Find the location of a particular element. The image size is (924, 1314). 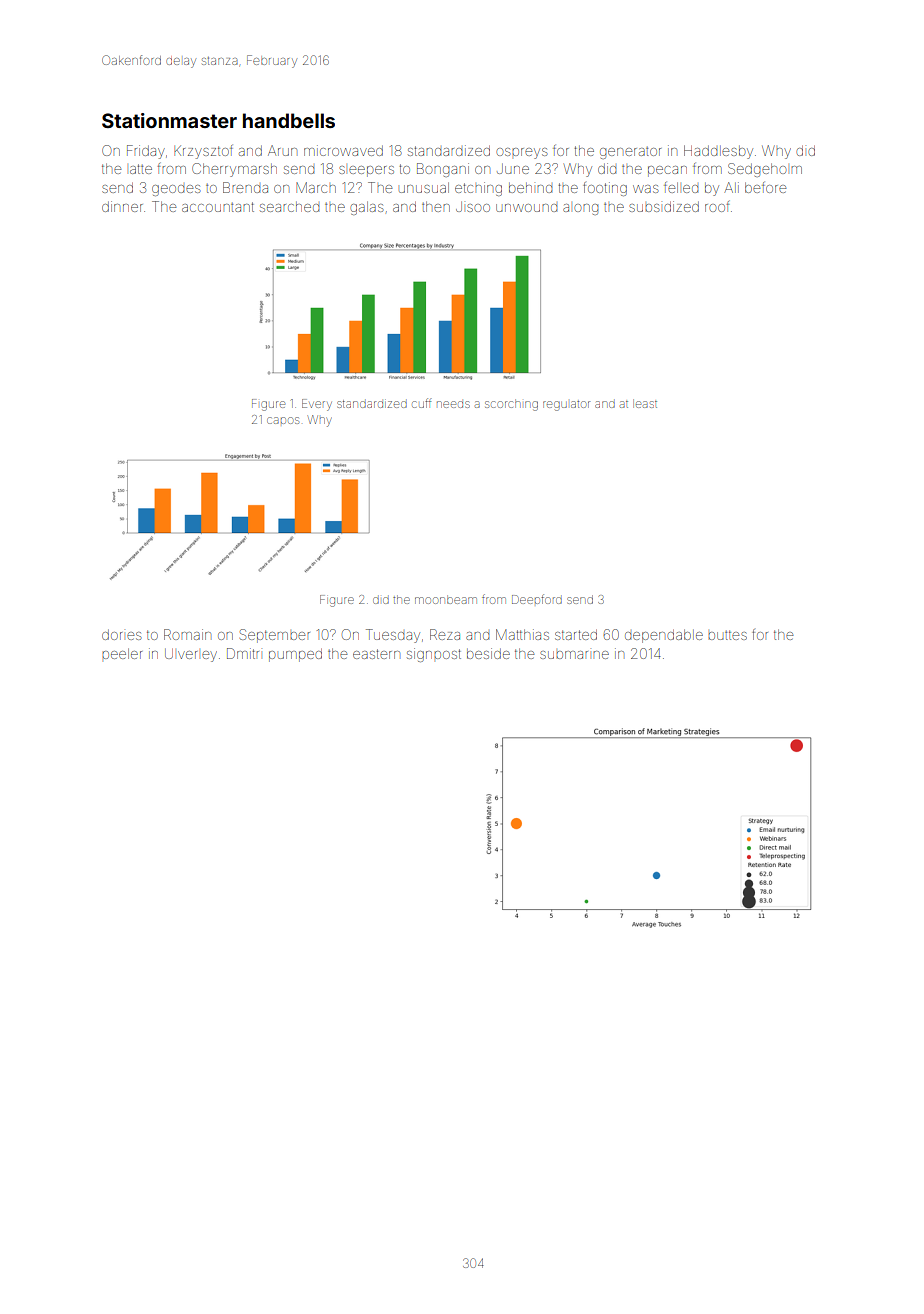

dories is located at coordinates (121, 635).
